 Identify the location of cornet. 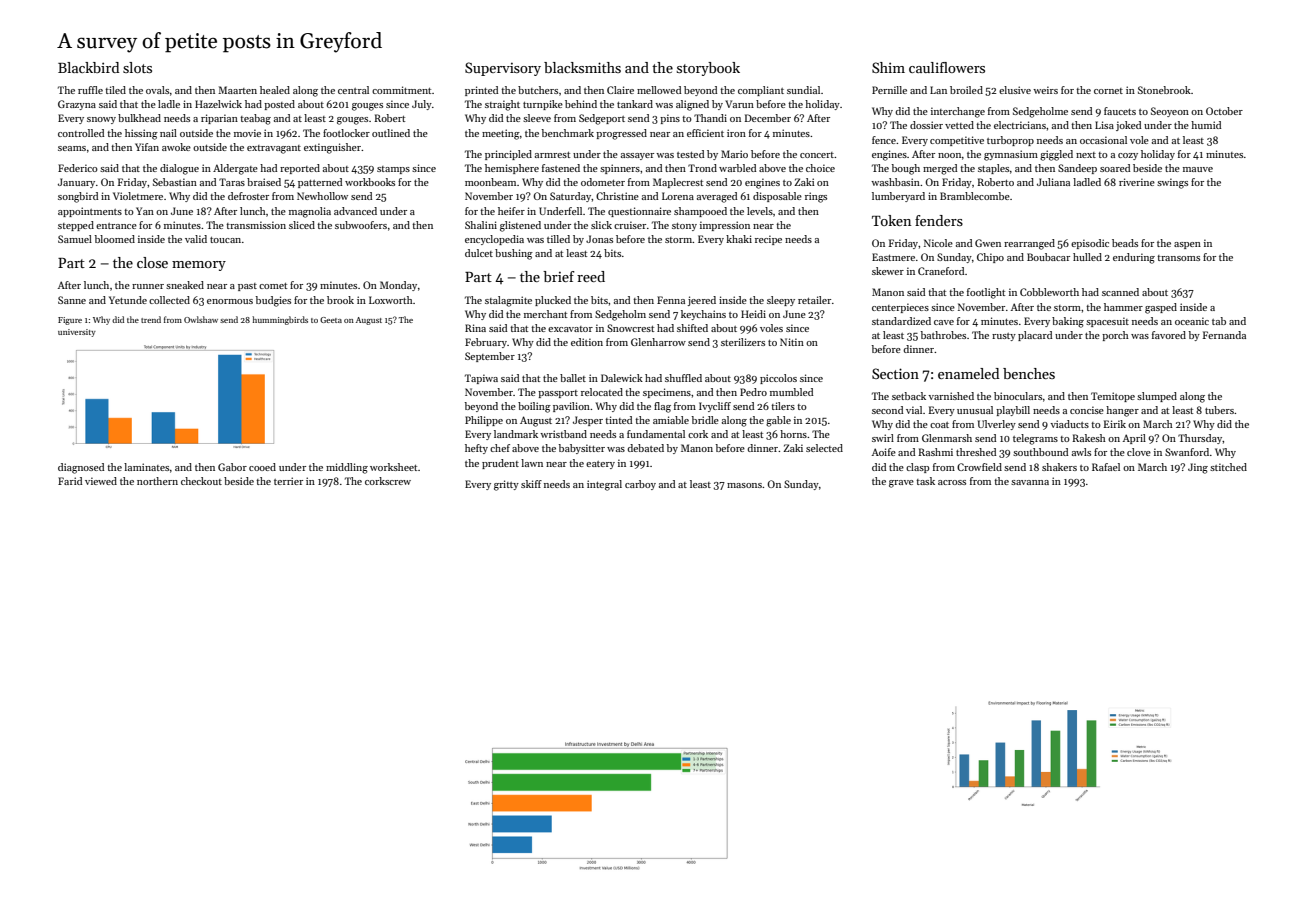
(1108, 91).
